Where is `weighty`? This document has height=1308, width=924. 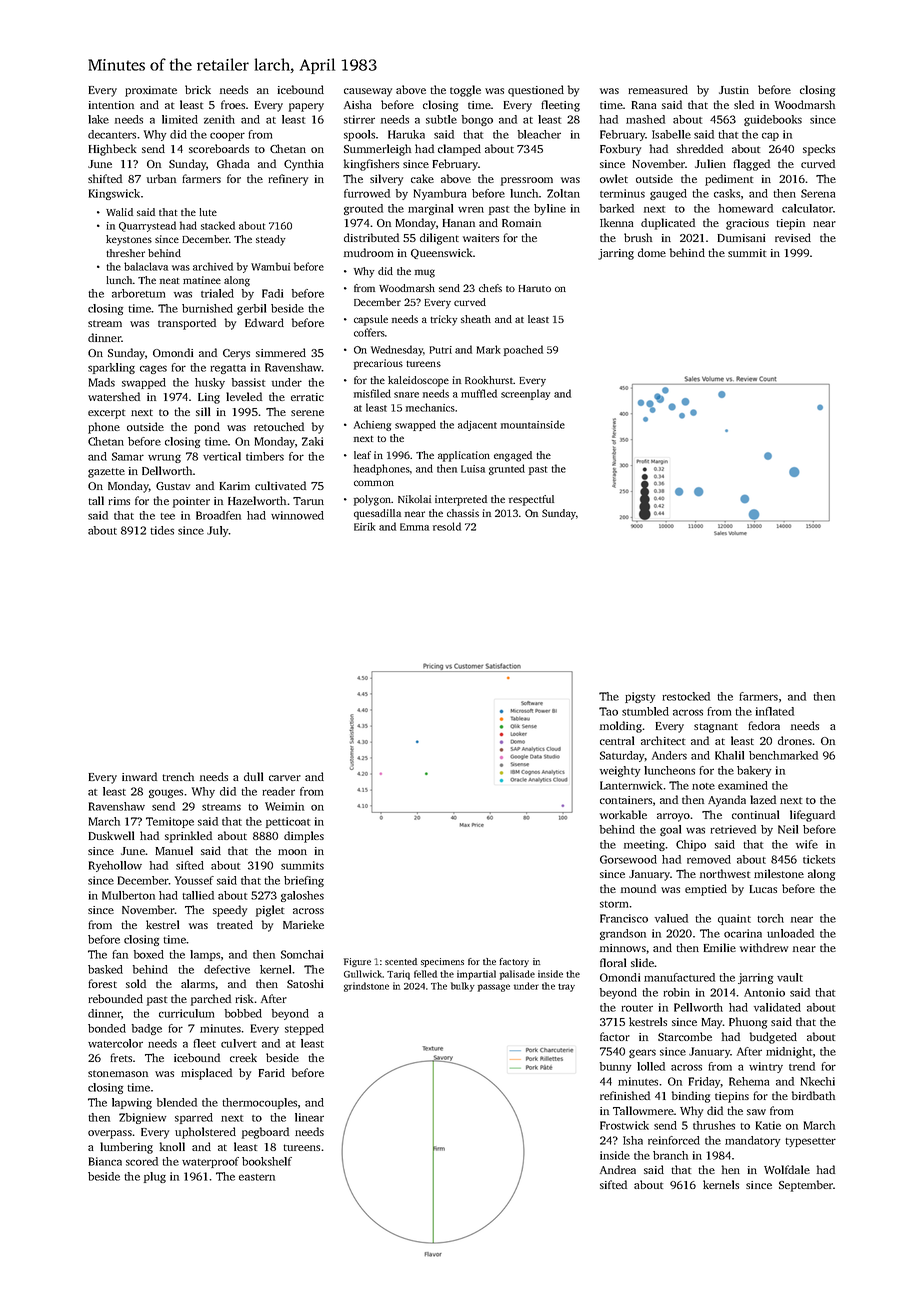
weighty is located at coordinates (620, 771).
